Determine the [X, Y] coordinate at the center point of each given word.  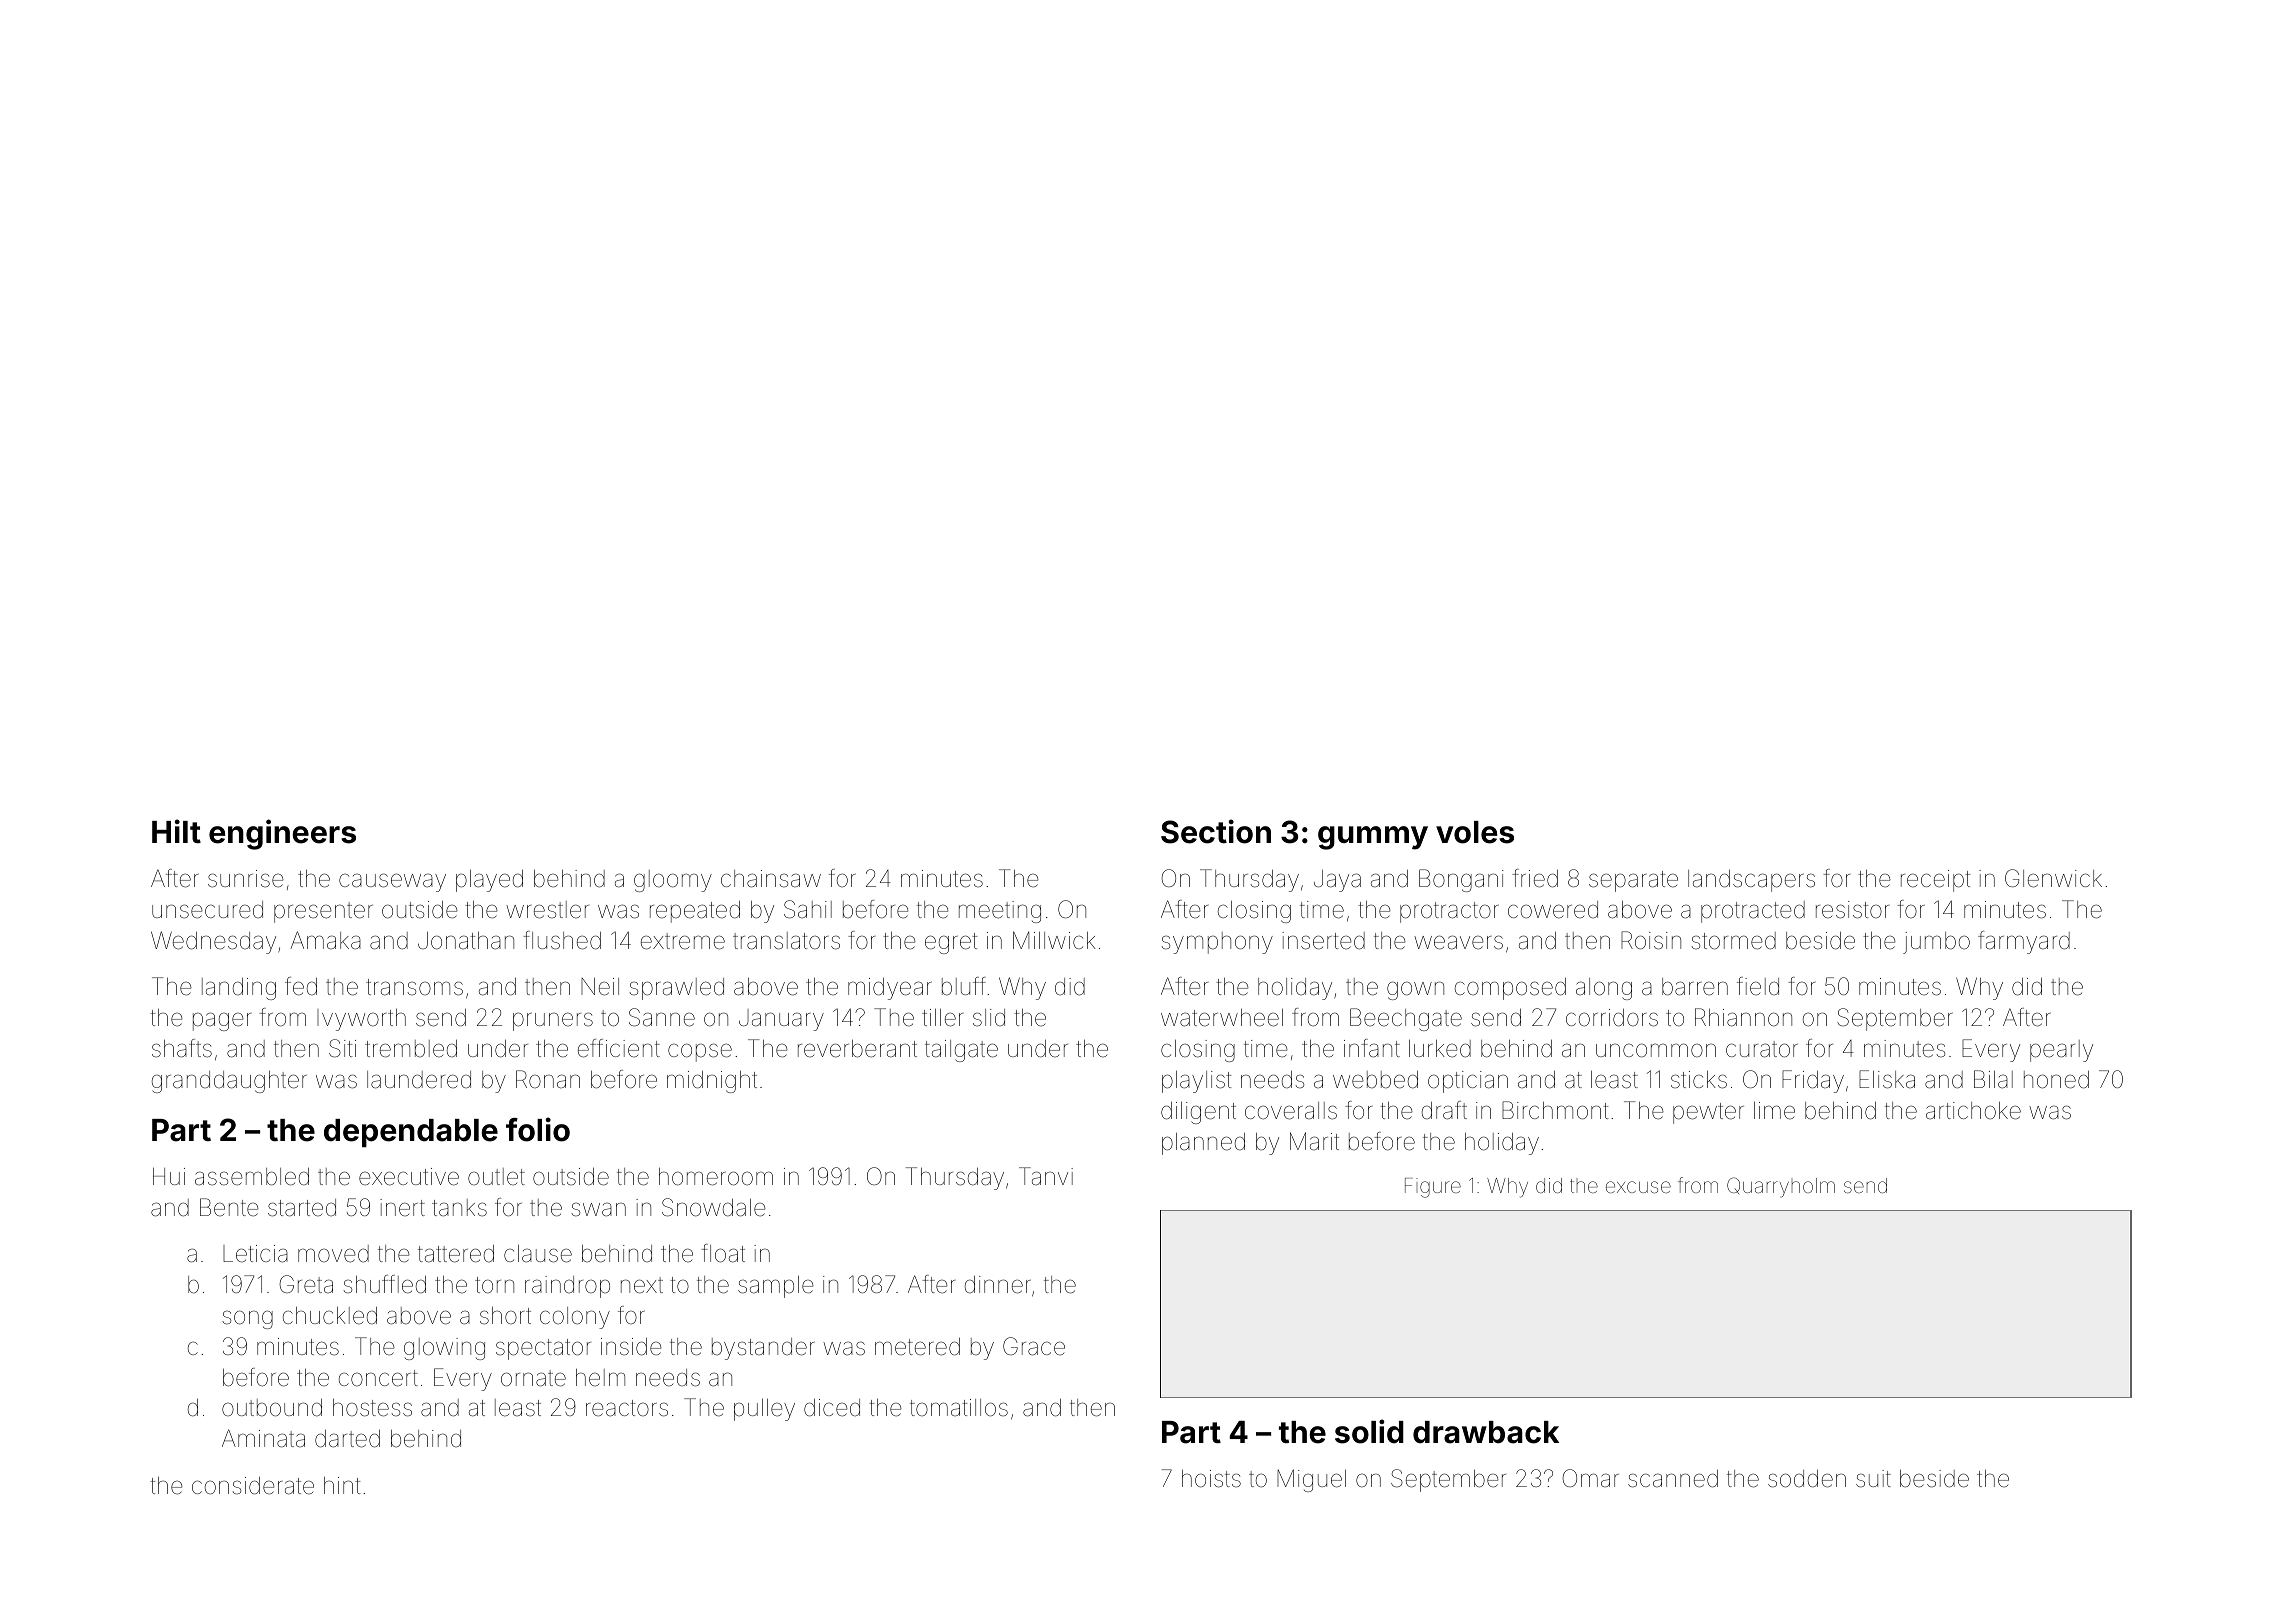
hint [342, 1485]
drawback [1486, 1432]
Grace [1034, 1346]
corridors [1612, 1018]
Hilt [176, 831]
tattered [456, 1254]
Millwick [1054, 940]
